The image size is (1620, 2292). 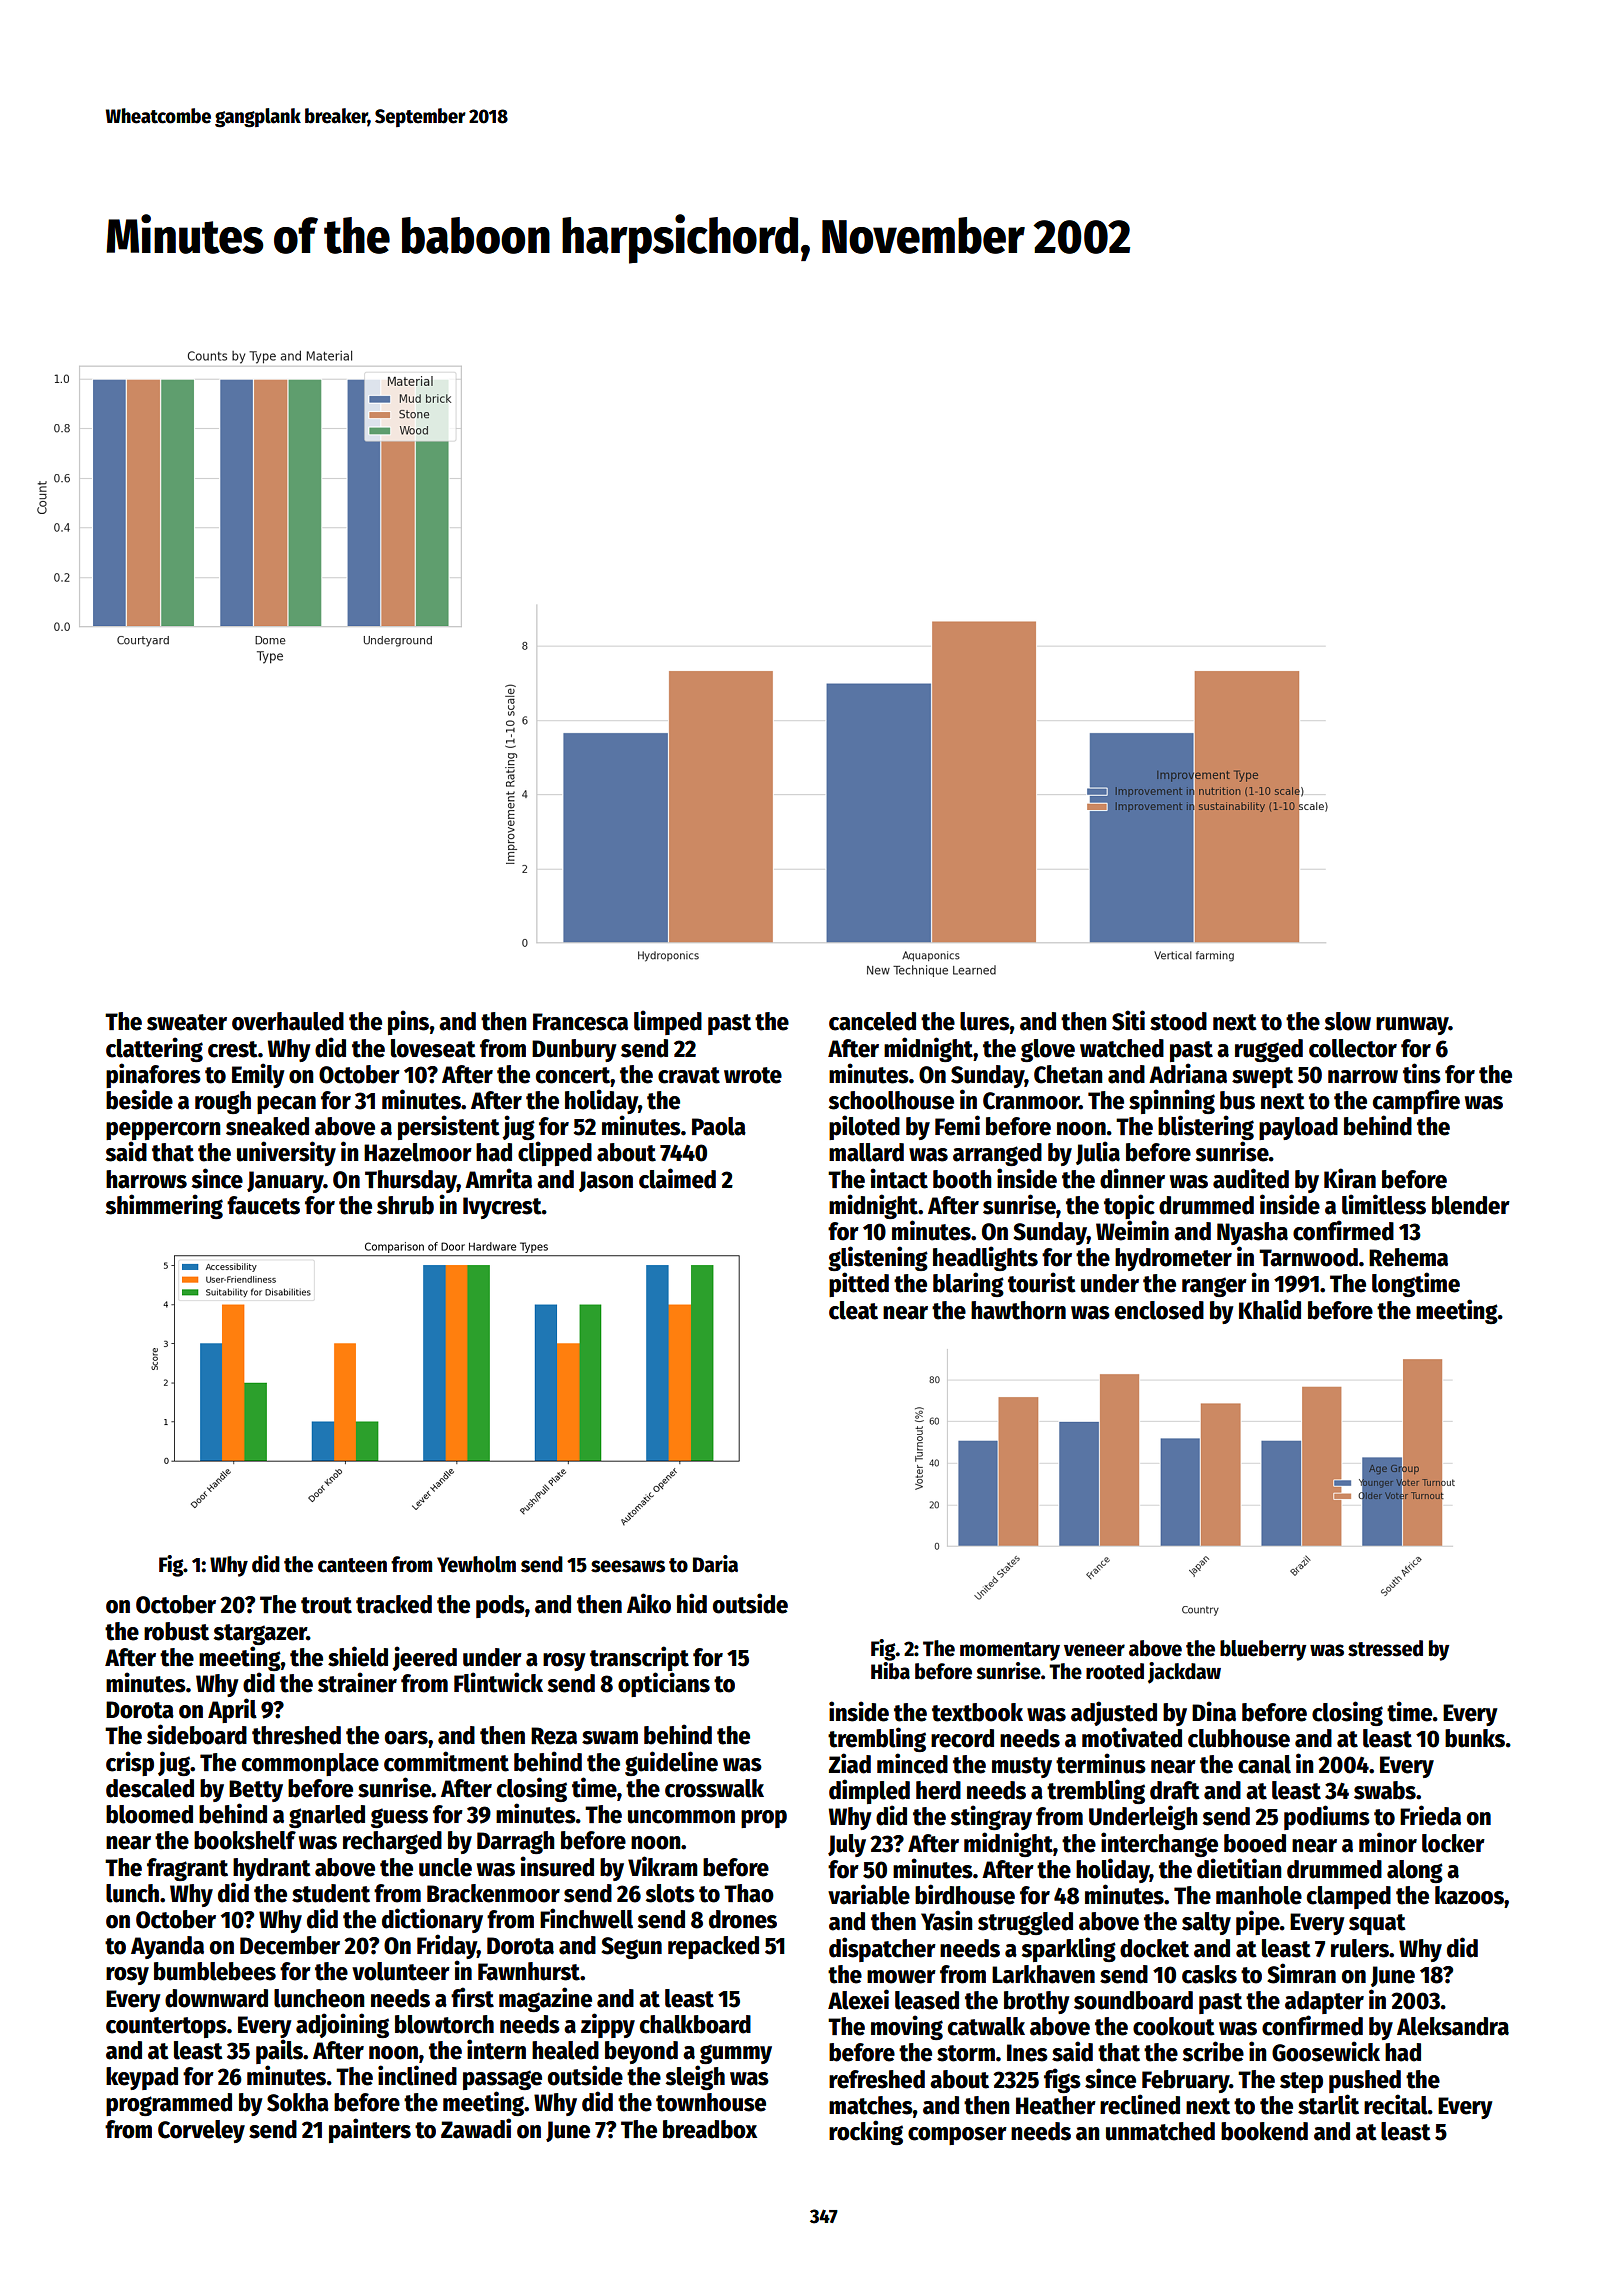 What do you see at coordinates (1270, 1309) in the page?
I see `Khalid` at bounding box center [1270, 1309].
